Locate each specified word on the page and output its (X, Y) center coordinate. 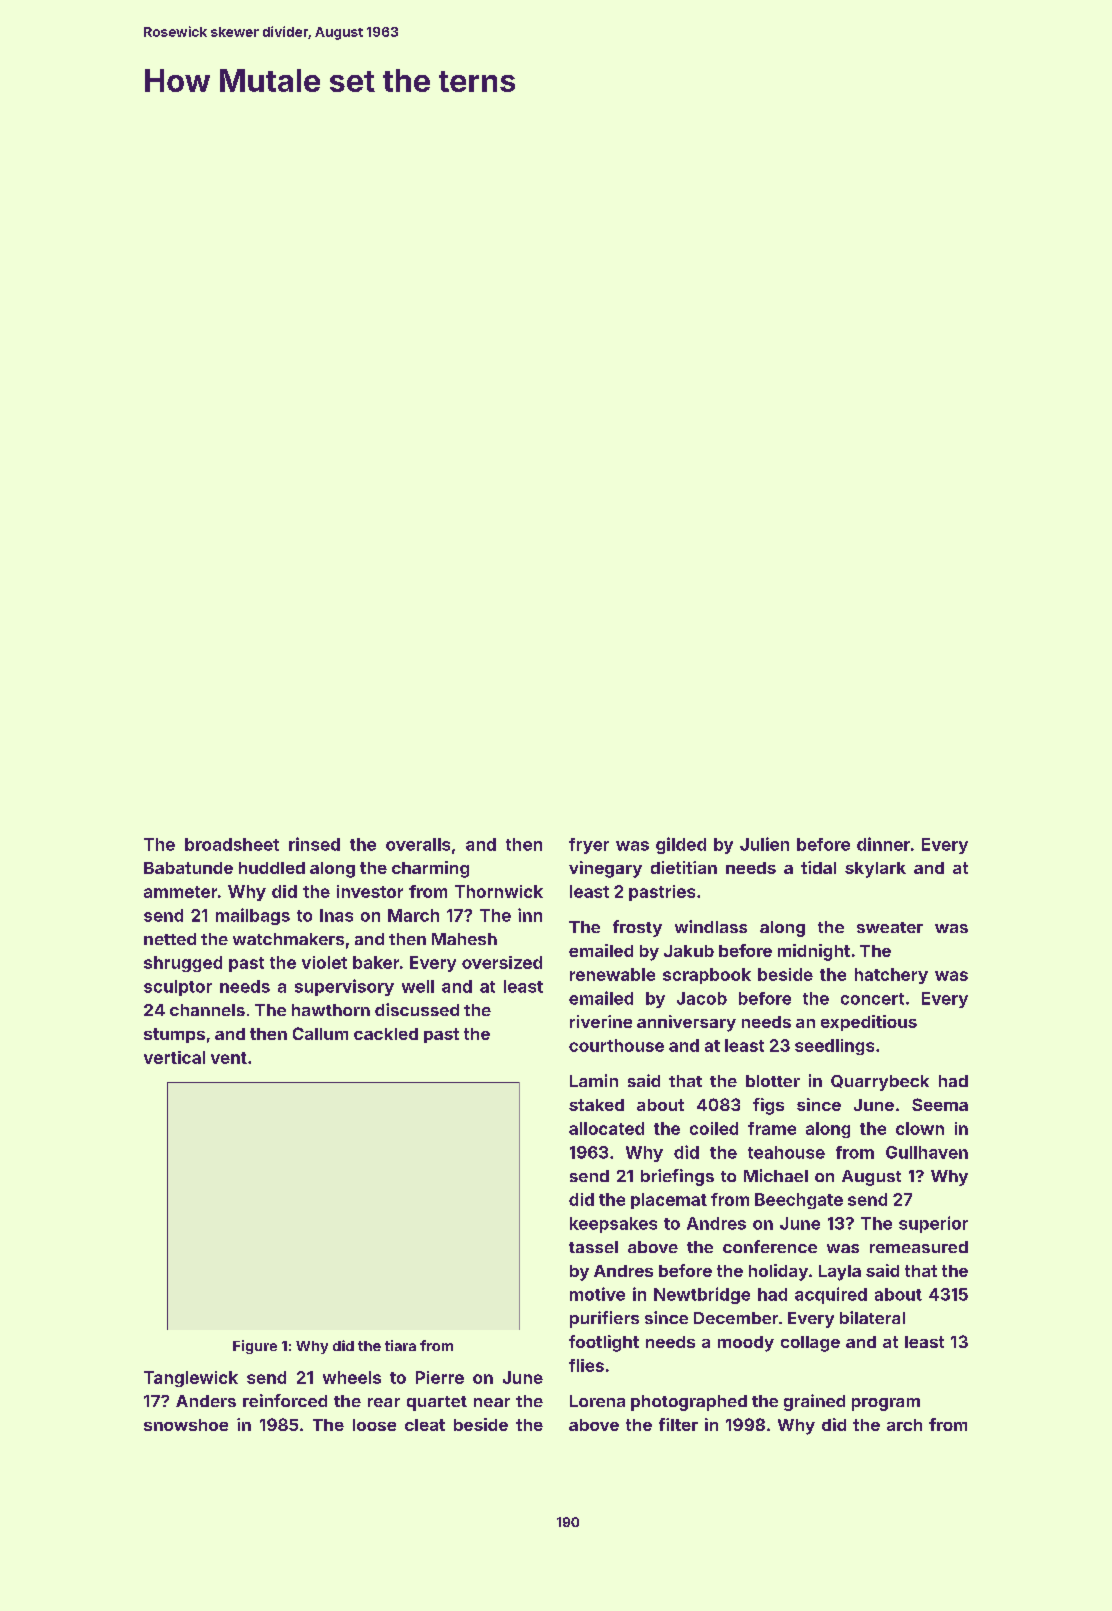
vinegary (605, 869)
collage (810, 1344)
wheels (352, 1377)
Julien (764, 844)
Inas (336, 915)
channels (207, 1010)
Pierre (440, 1377)
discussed (417, 1009)
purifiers (604, 1319)
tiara (400, 1345)
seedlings (834, 1047)
